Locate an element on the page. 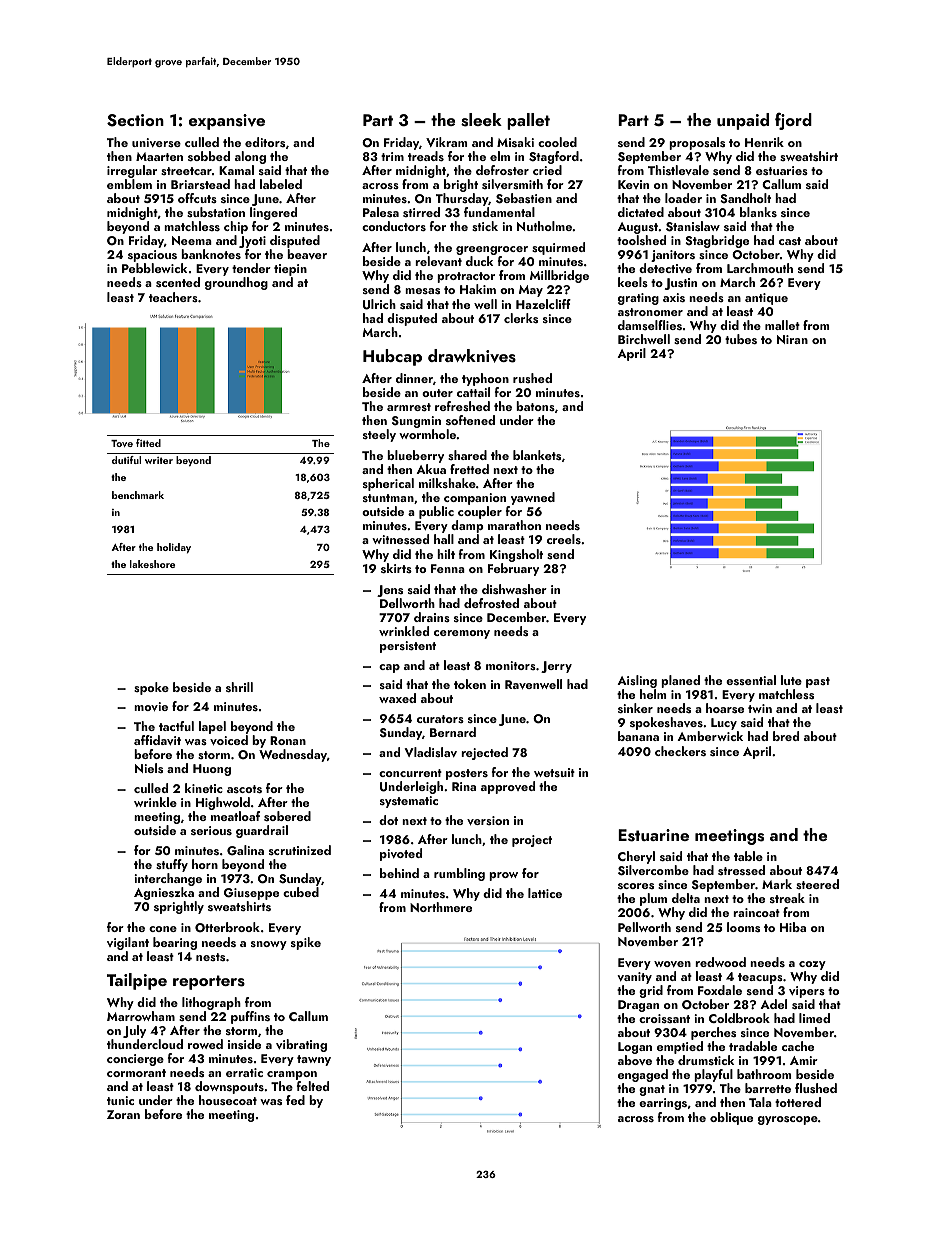 The height and width of the page is (1233, 952). sleek is located at coordinates (481, 120).
